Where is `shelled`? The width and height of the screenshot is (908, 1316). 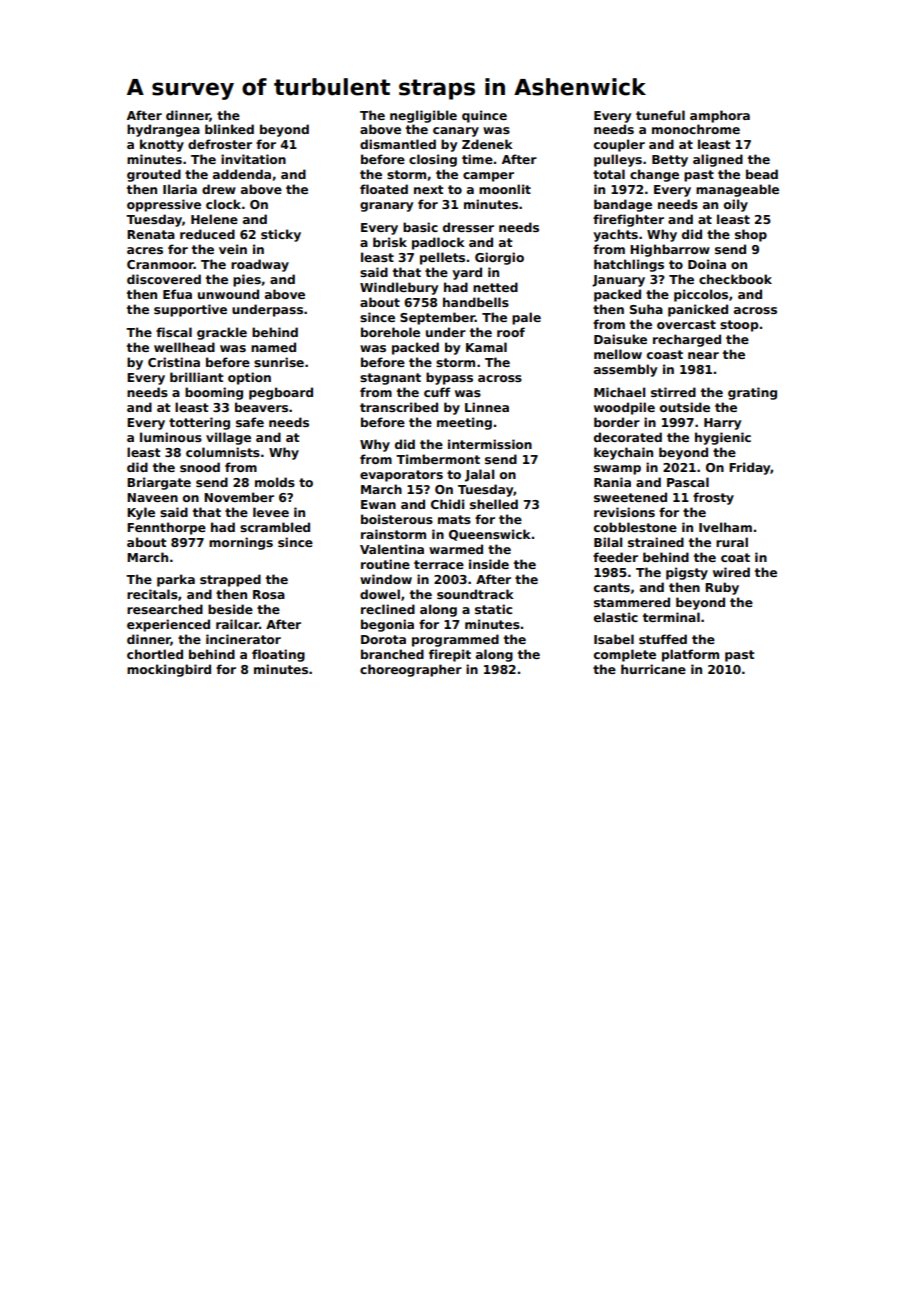 shelled is located at coordinates (494, 504).
